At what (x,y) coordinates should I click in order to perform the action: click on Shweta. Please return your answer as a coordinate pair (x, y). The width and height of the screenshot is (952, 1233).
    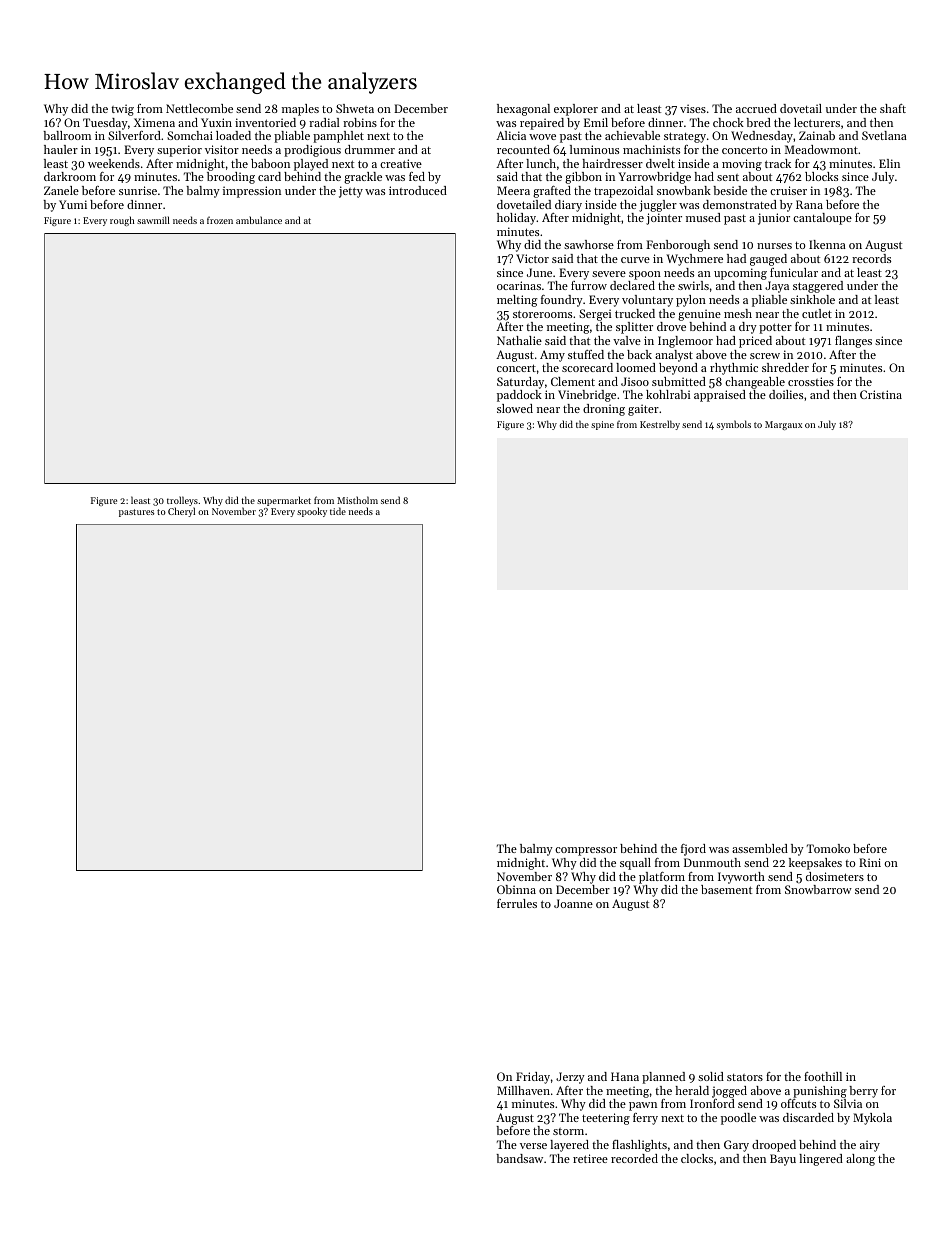
    Looking at the image, I should click on (355, 108).
